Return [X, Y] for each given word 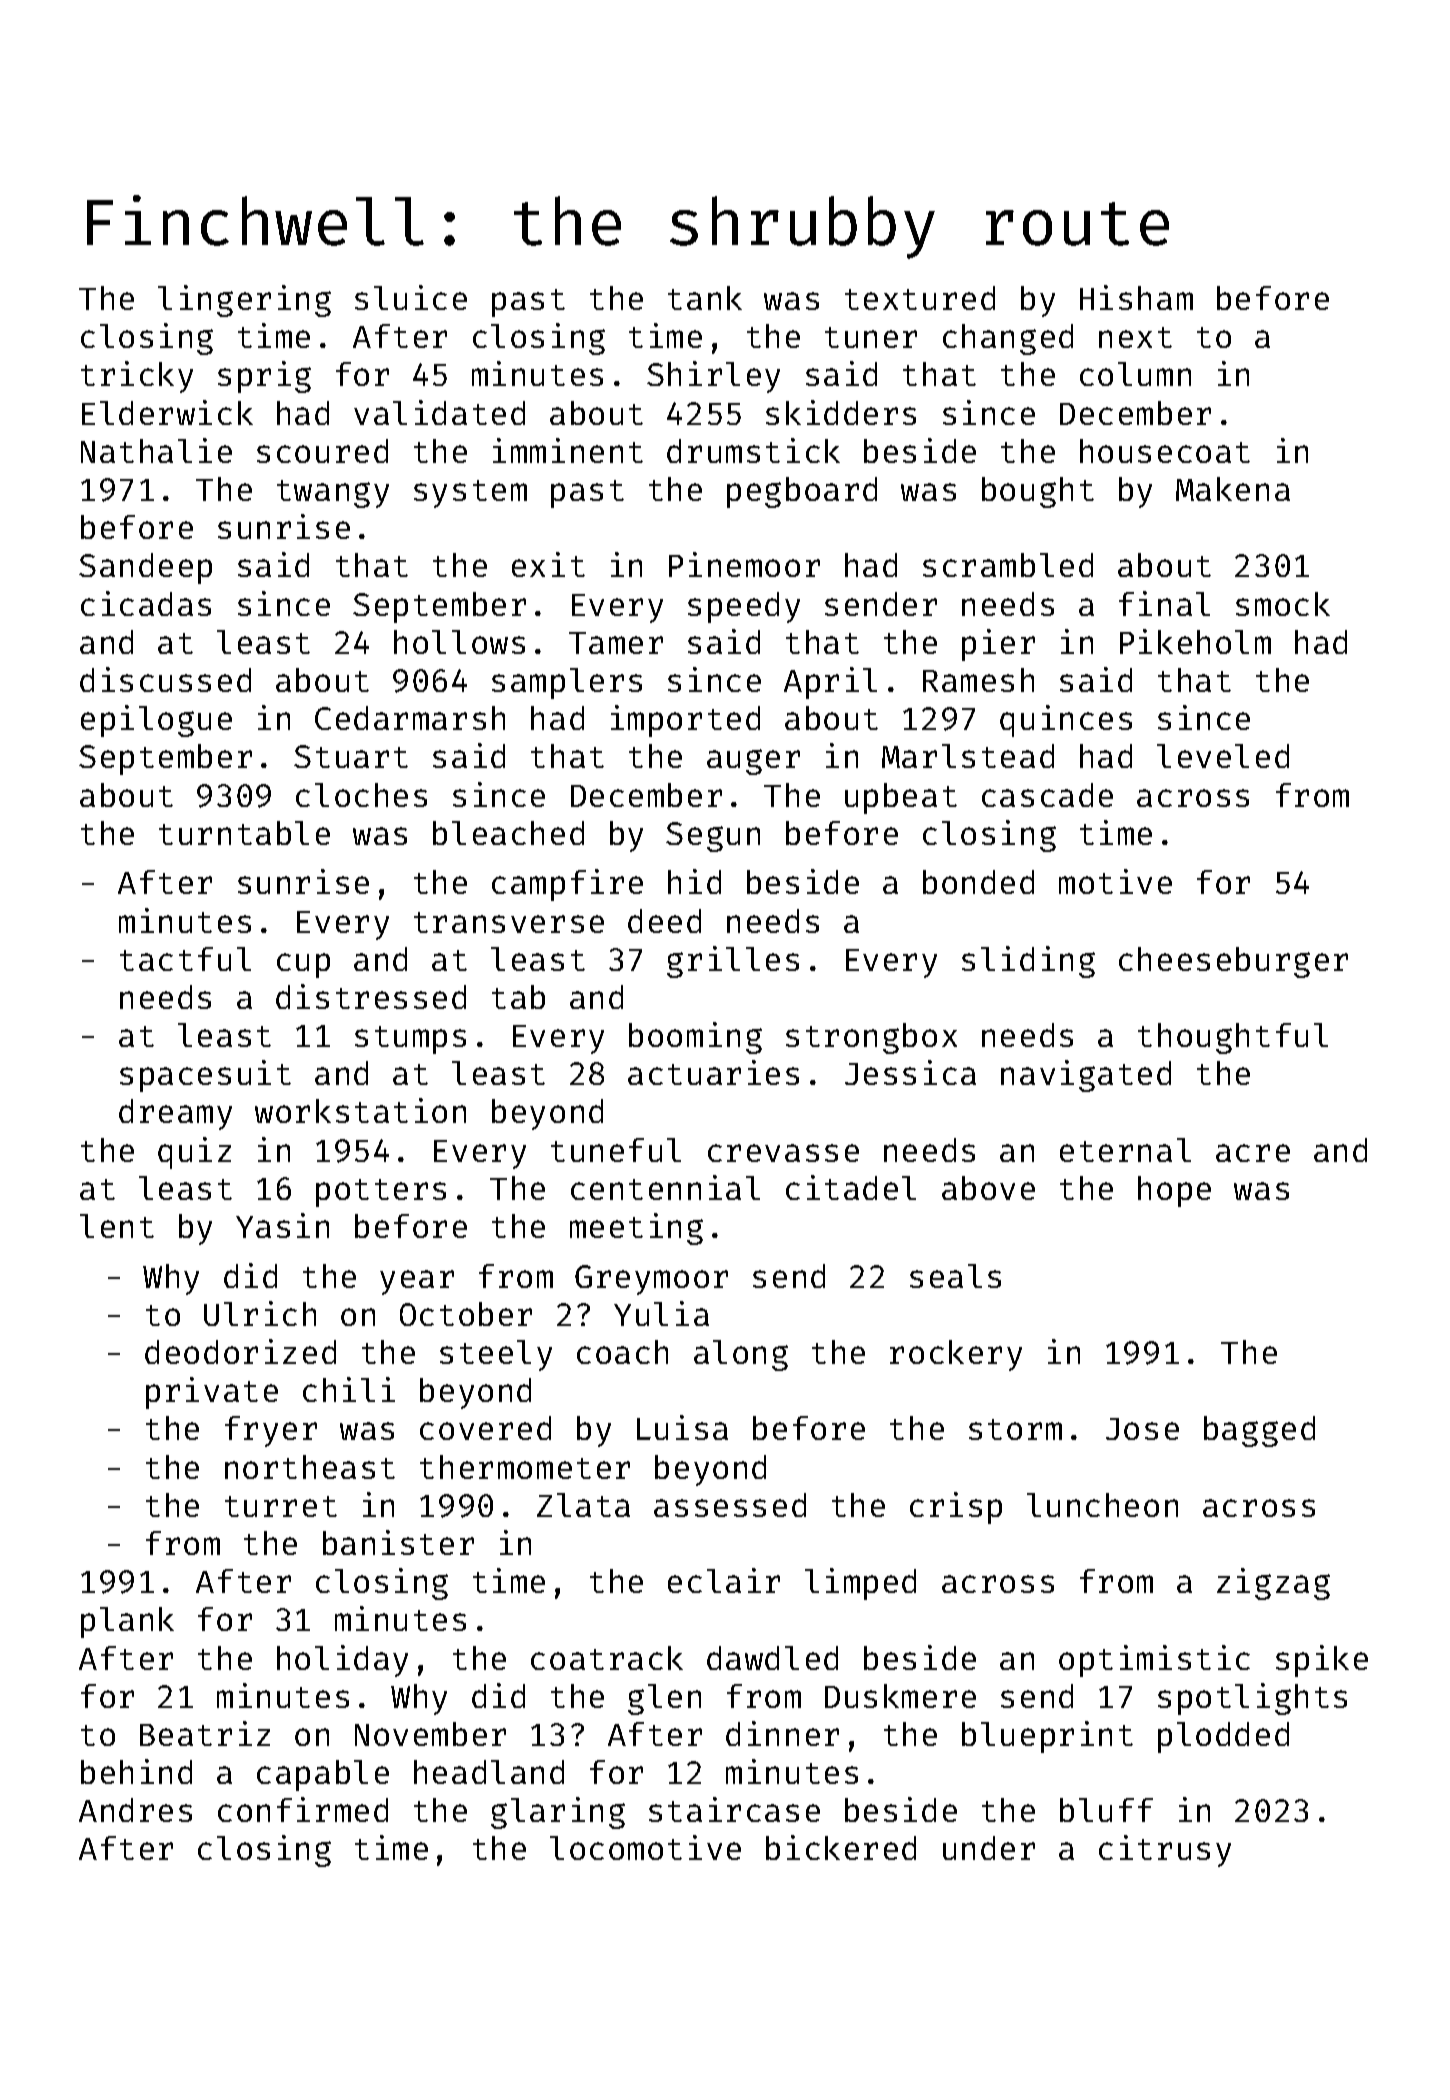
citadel [851, 1187]
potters [381, 1193]
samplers [567, 683]
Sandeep [145, 568]
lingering [244, 301]
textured [920, 298]
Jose [1142, 1429]
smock [1283, 604]
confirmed [303, 1809]
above [988, 1188]
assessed [730, 1505]
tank [705, 298]
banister [398, 1542]
